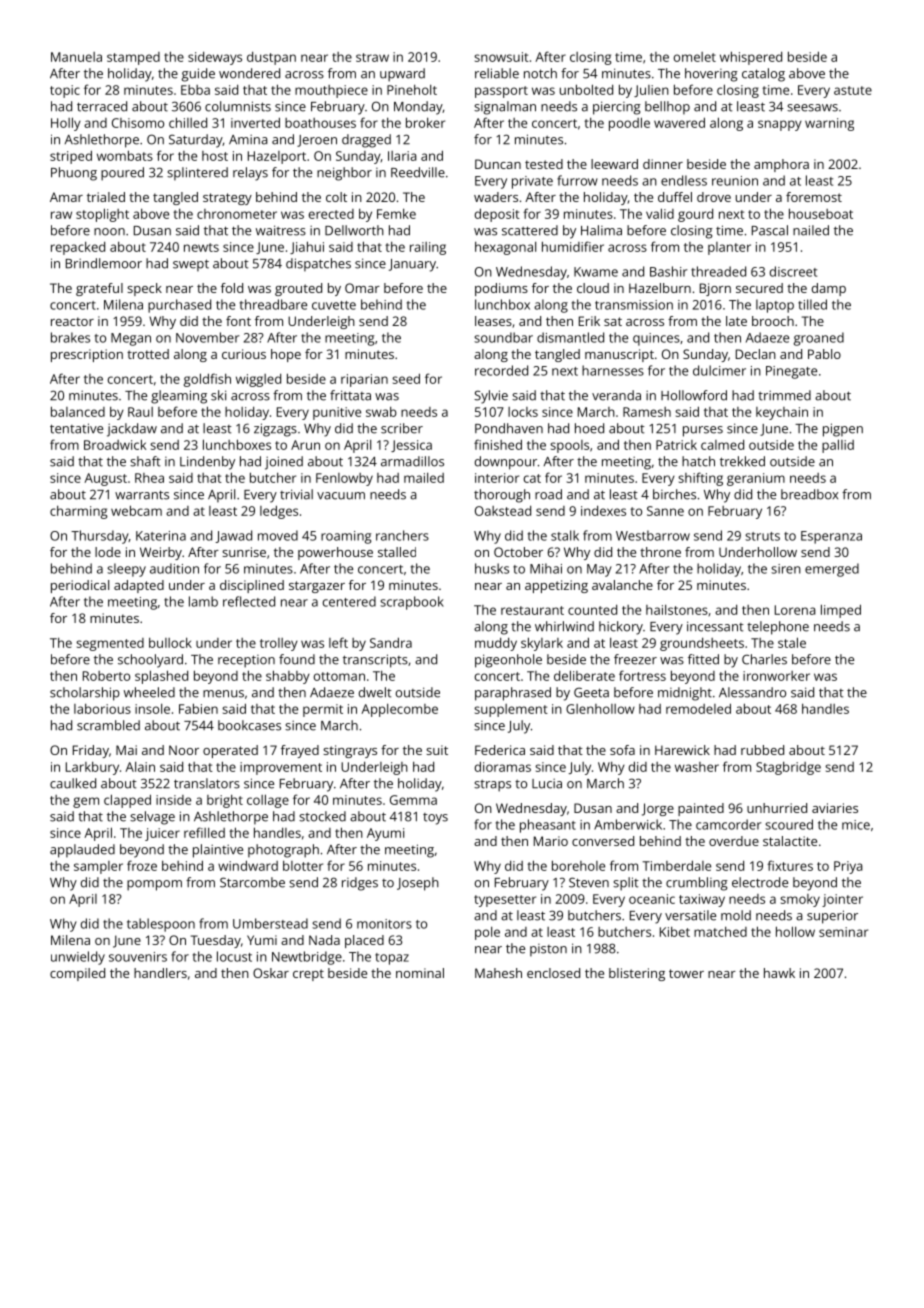  What do you see at coordinates (856, 825) in the screenshot?
I see `mice` at bounding box center [856, 825].
